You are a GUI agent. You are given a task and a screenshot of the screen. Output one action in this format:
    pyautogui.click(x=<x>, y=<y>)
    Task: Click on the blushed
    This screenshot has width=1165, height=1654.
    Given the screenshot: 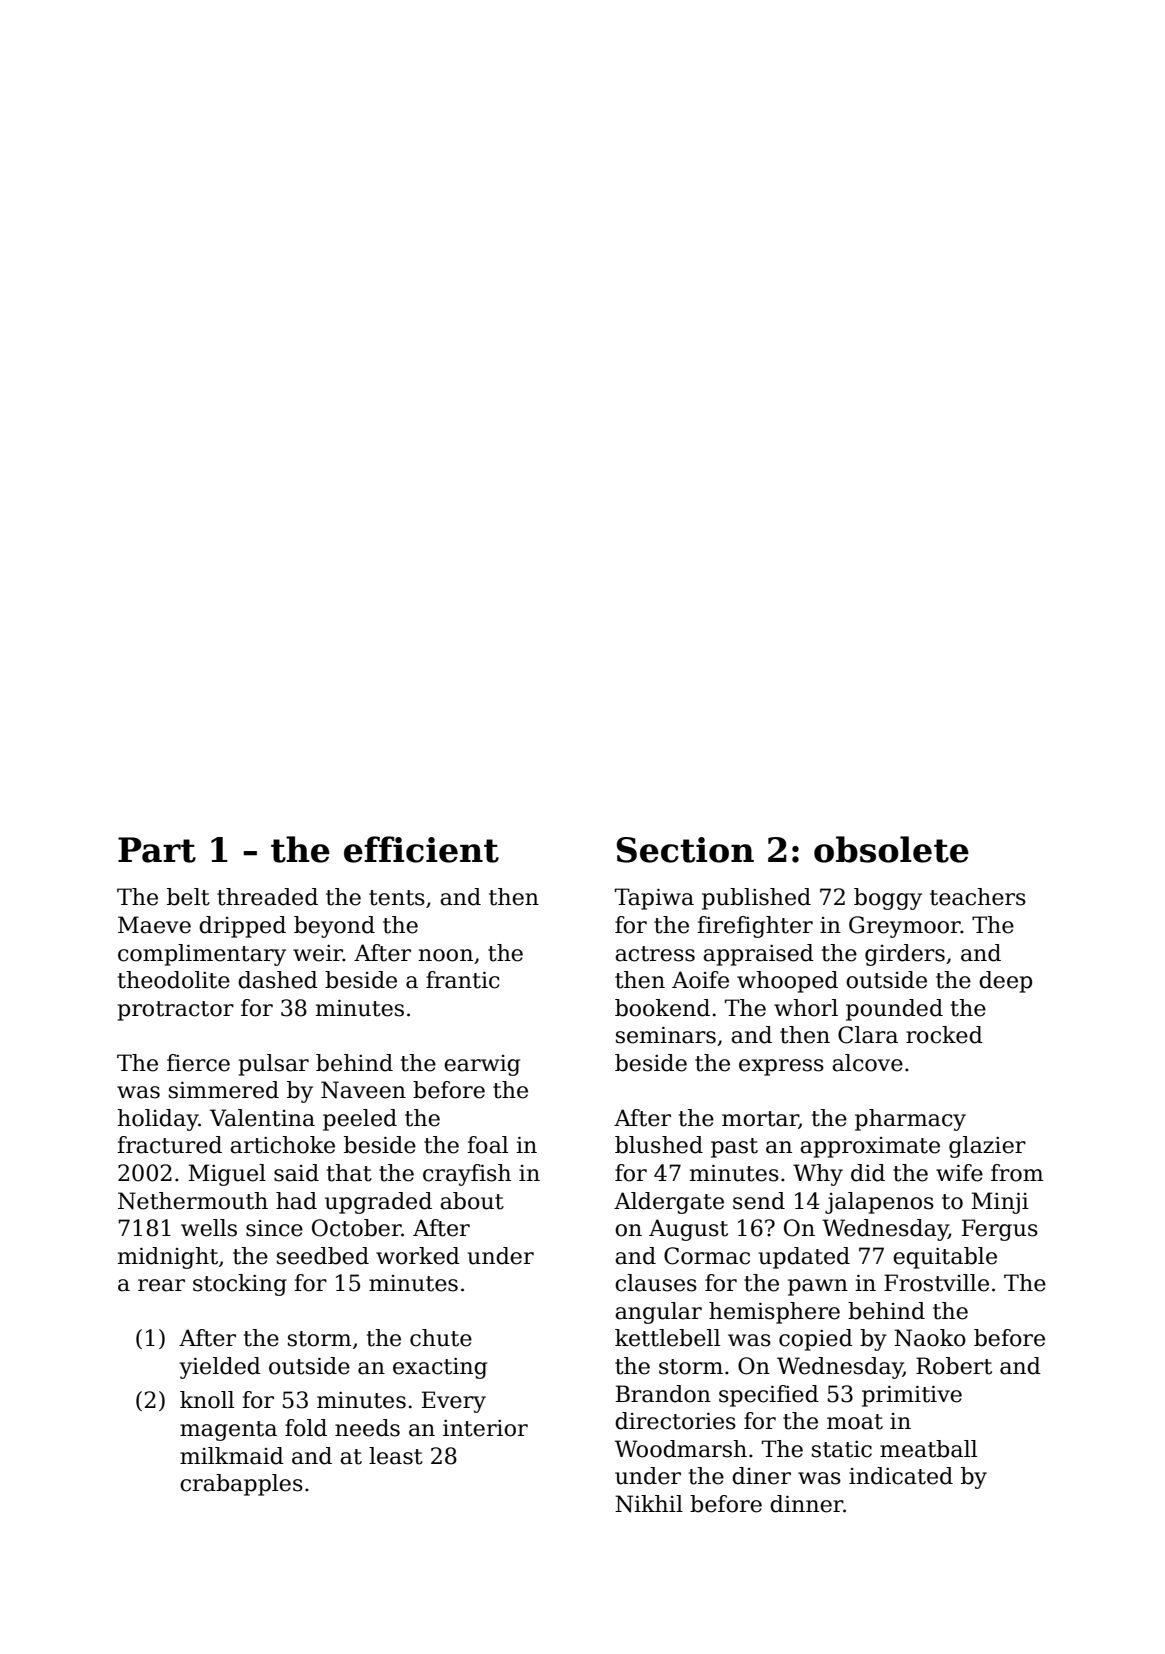 What is the action you would take?
    pyautogui.click(x=659, y=1145)
